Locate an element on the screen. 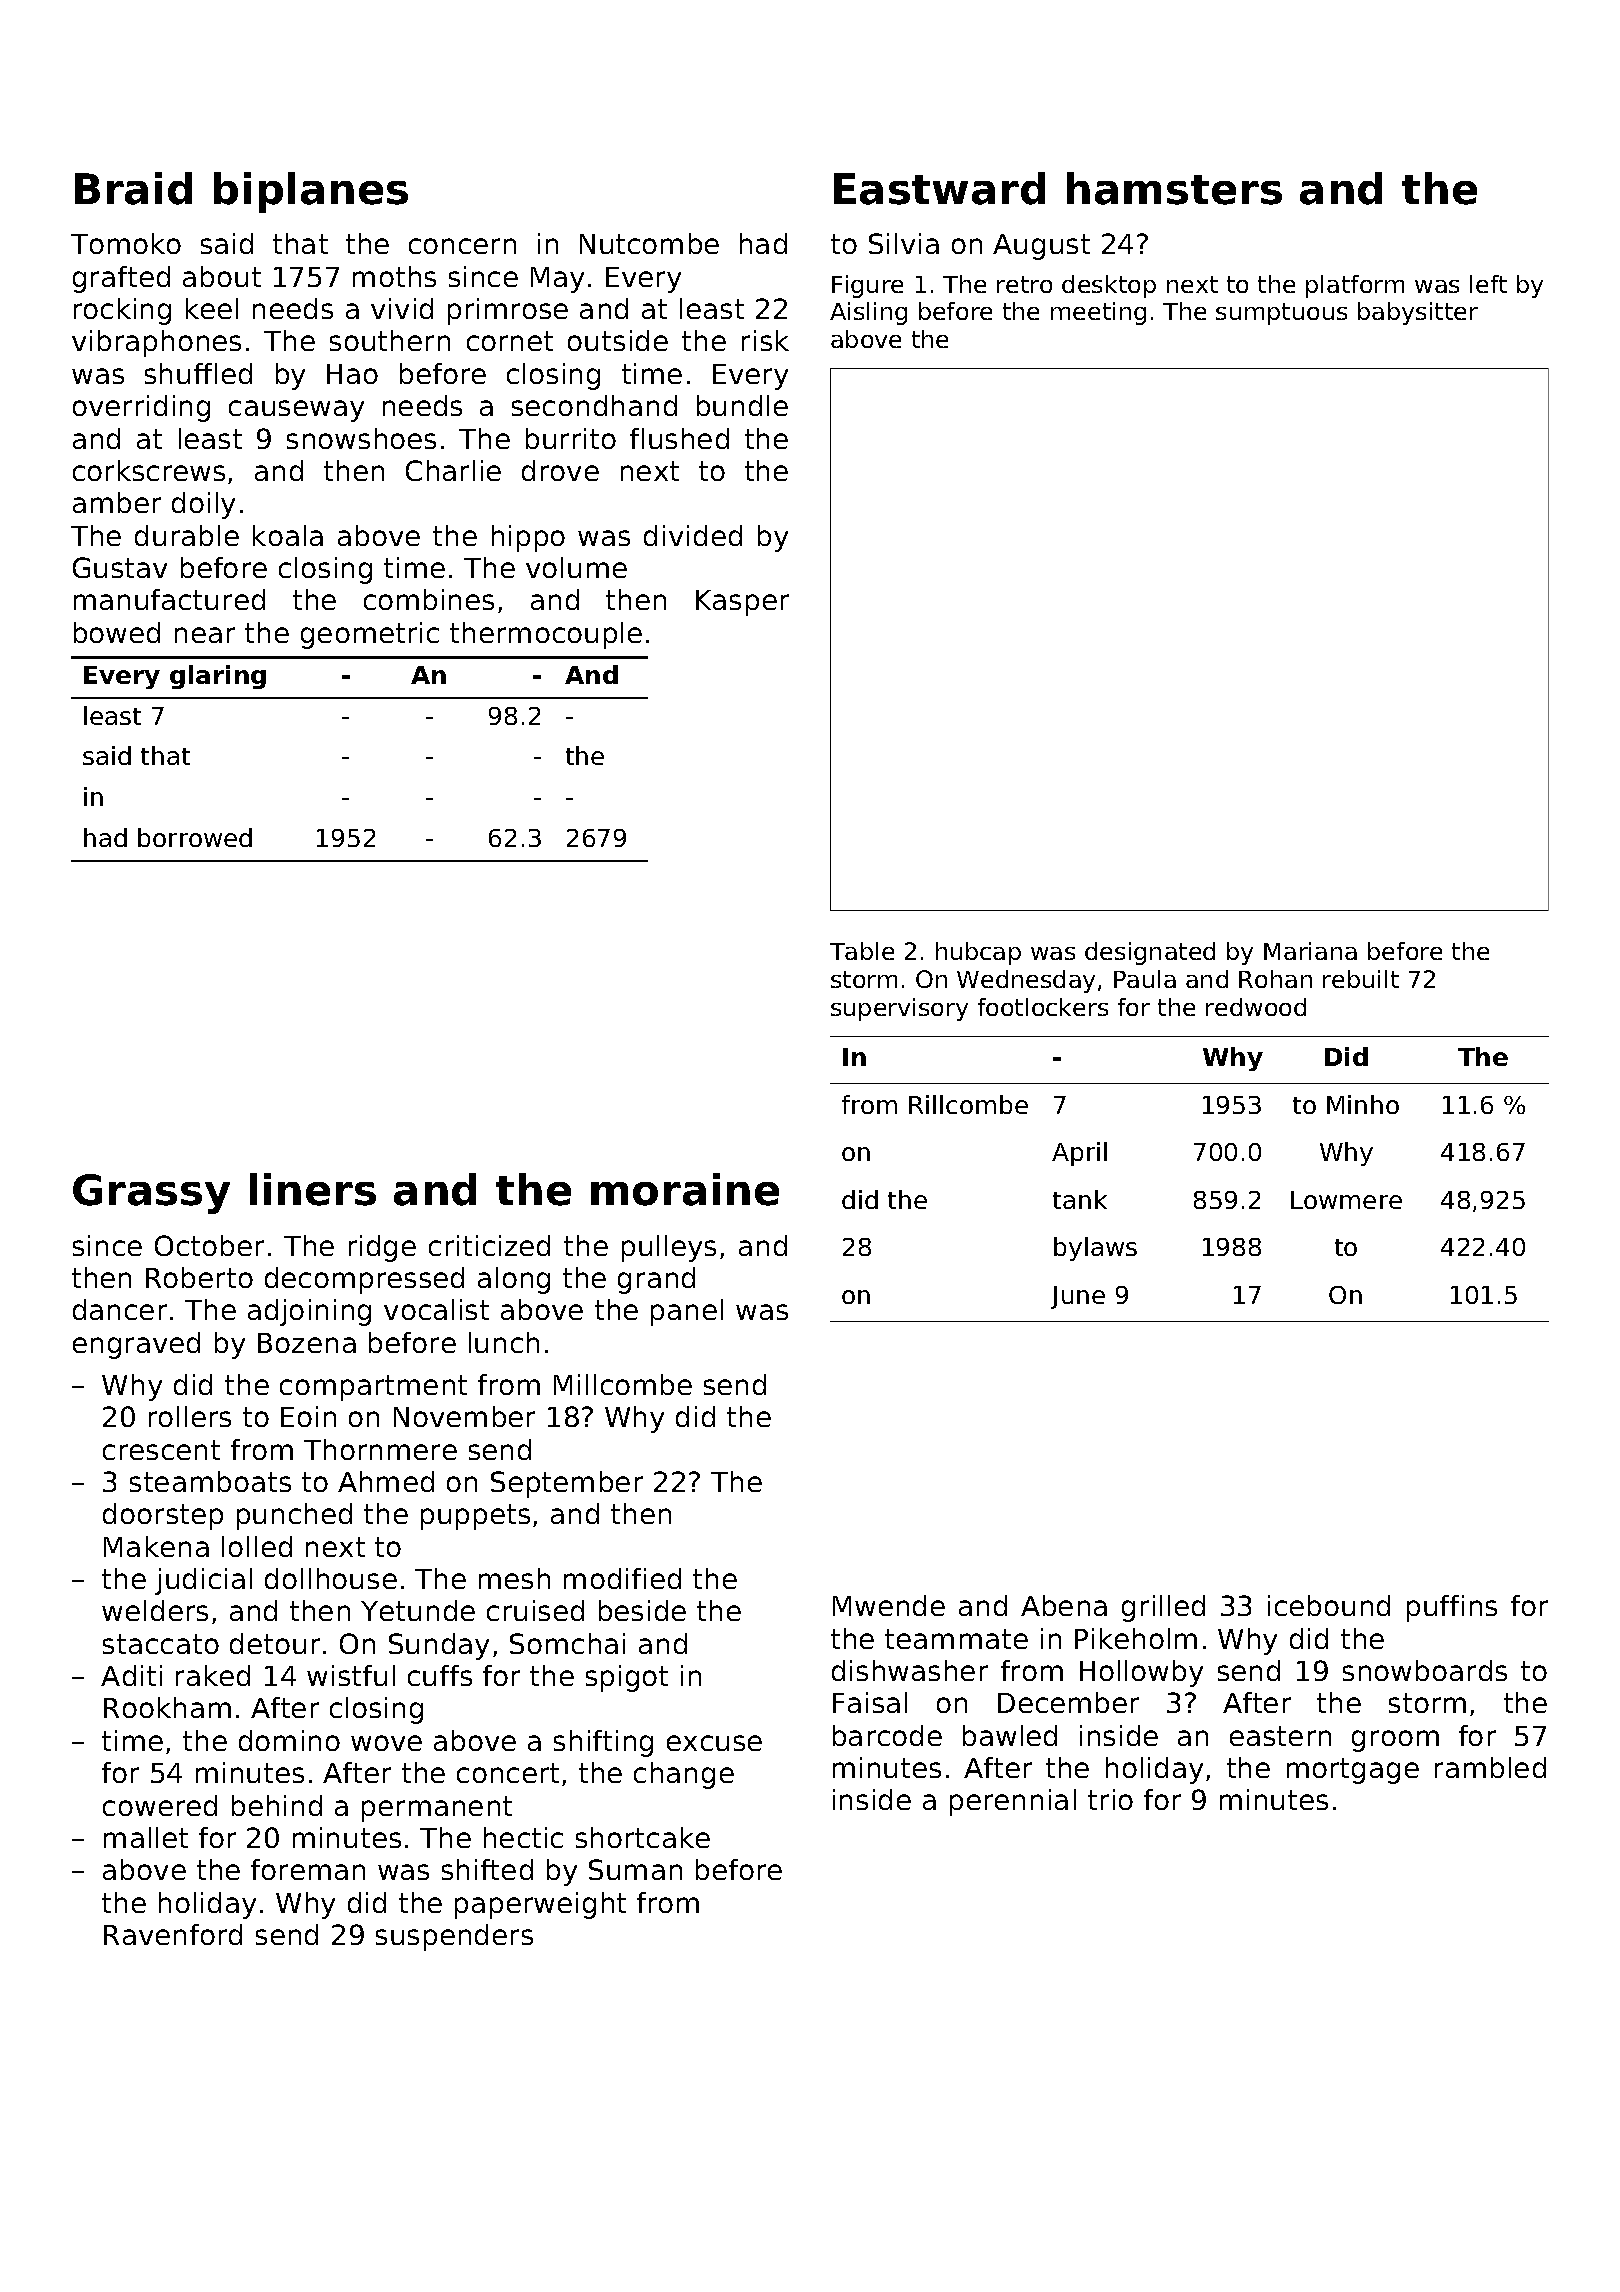  near is located at coordinates (205, 635).
